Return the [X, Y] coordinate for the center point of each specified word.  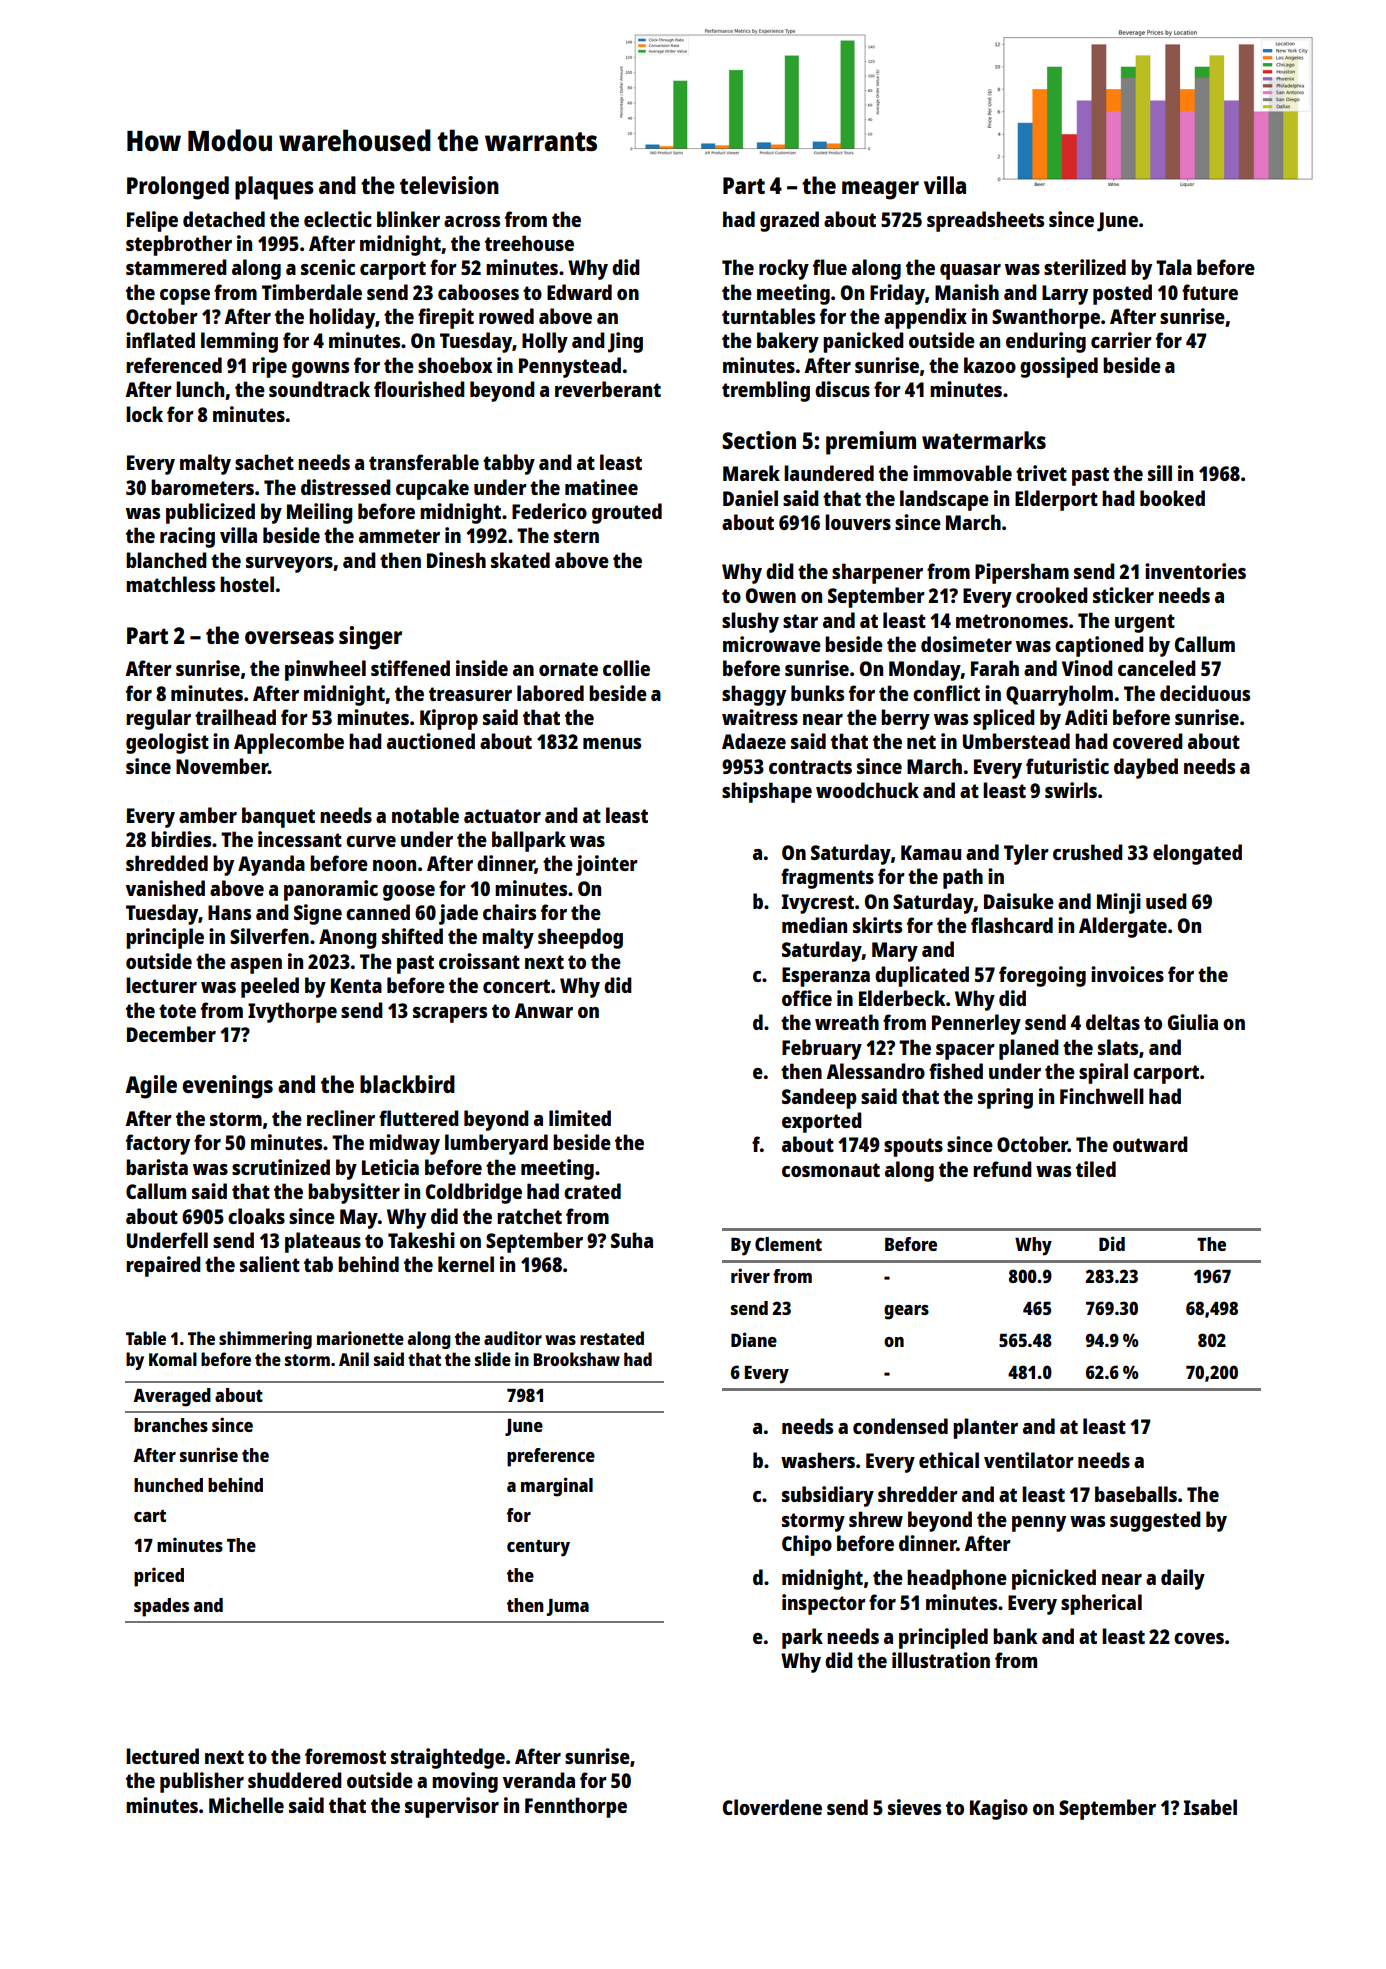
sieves [914, 1807]
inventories [1195, 571]
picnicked [1054, 1579]
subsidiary [828, 1496]
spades [161, 1607]
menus [612, 743]
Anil [354, 1359]
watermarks [984, 440]
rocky [784, 269]
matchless [170, 584]
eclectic [338, 219]
